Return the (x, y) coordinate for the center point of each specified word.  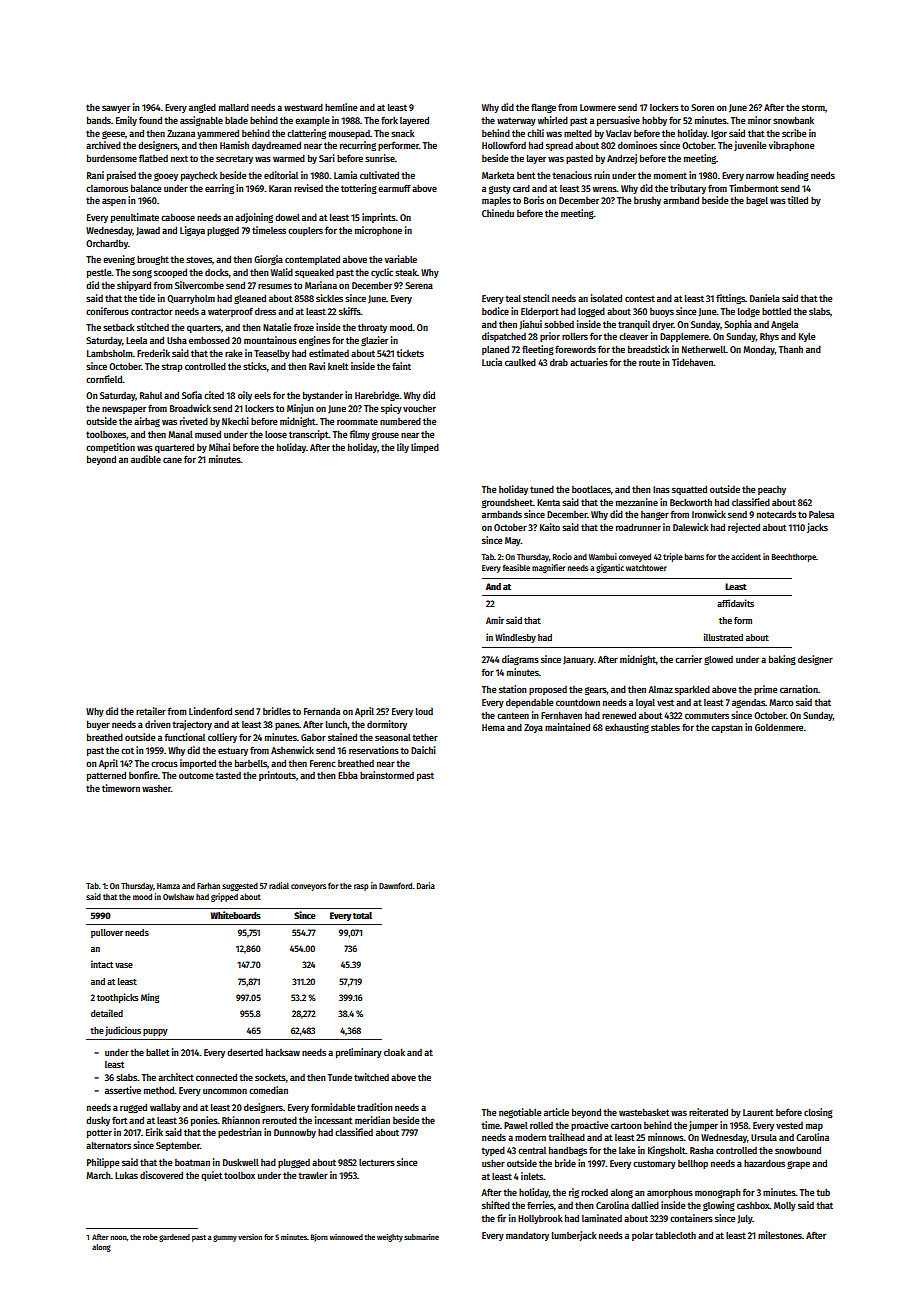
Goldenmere (779, 727)
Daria (426, 885)
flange (543, 108)
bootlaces (591, 489)
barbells (251, 763)
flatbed (153, 158)
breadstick (649, 349)
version (250, 1237)
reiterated (708, 1112)
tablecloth (675, 1235)
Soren (702, 107)
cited (214, 395)
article (556, 1112)
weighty (390, 1238)
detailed (107, 1013)
